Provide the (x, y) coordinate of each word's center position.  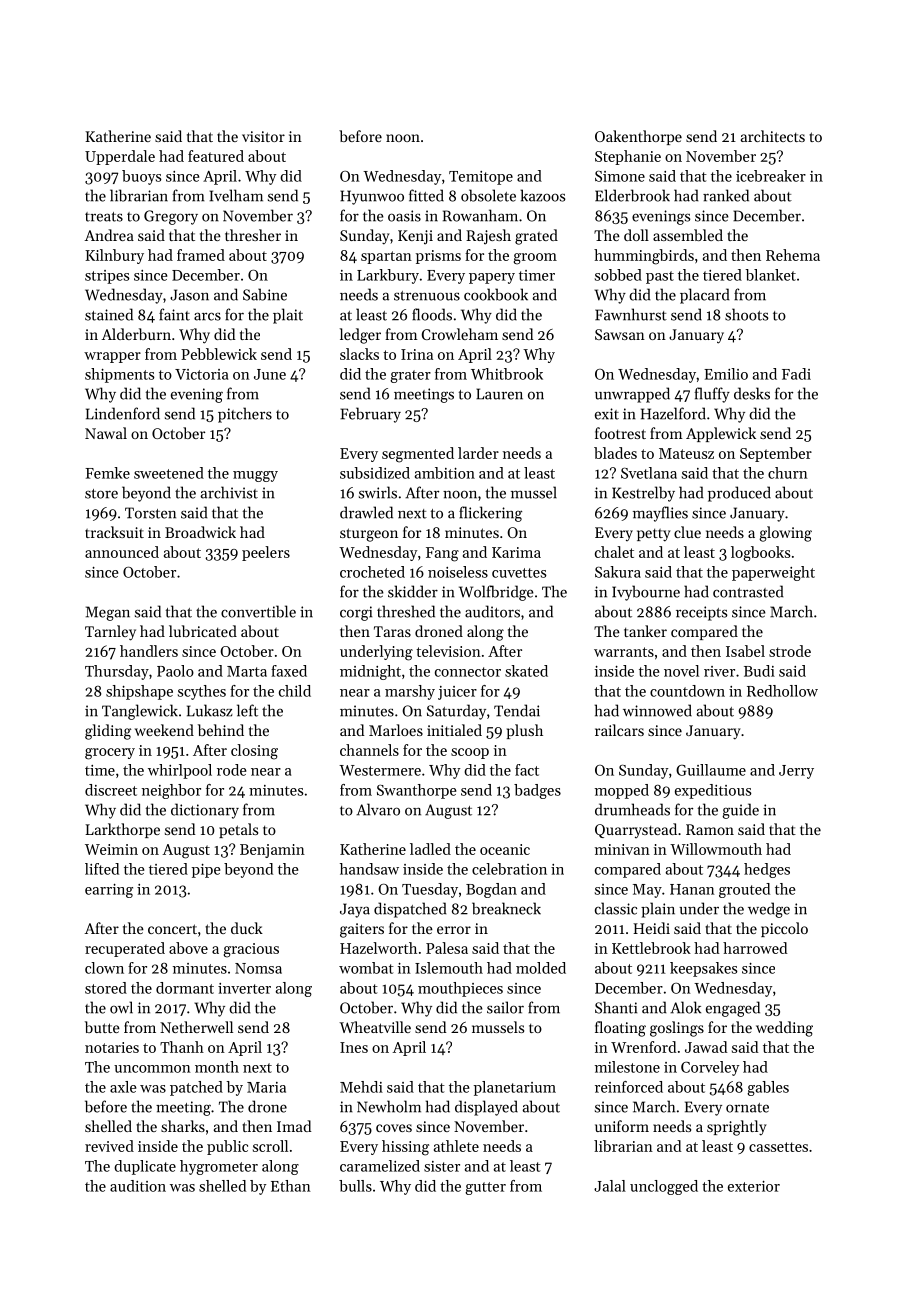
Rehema (793, 255)
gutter (485, 1188)
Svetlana (649, 473)
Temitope (481, 178)
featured (216, 156)
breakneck (506, 908)
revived (109, 1146)
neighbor (171, 791)
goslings (677, 1029)
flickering (490, 514)
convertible (258, 611)
